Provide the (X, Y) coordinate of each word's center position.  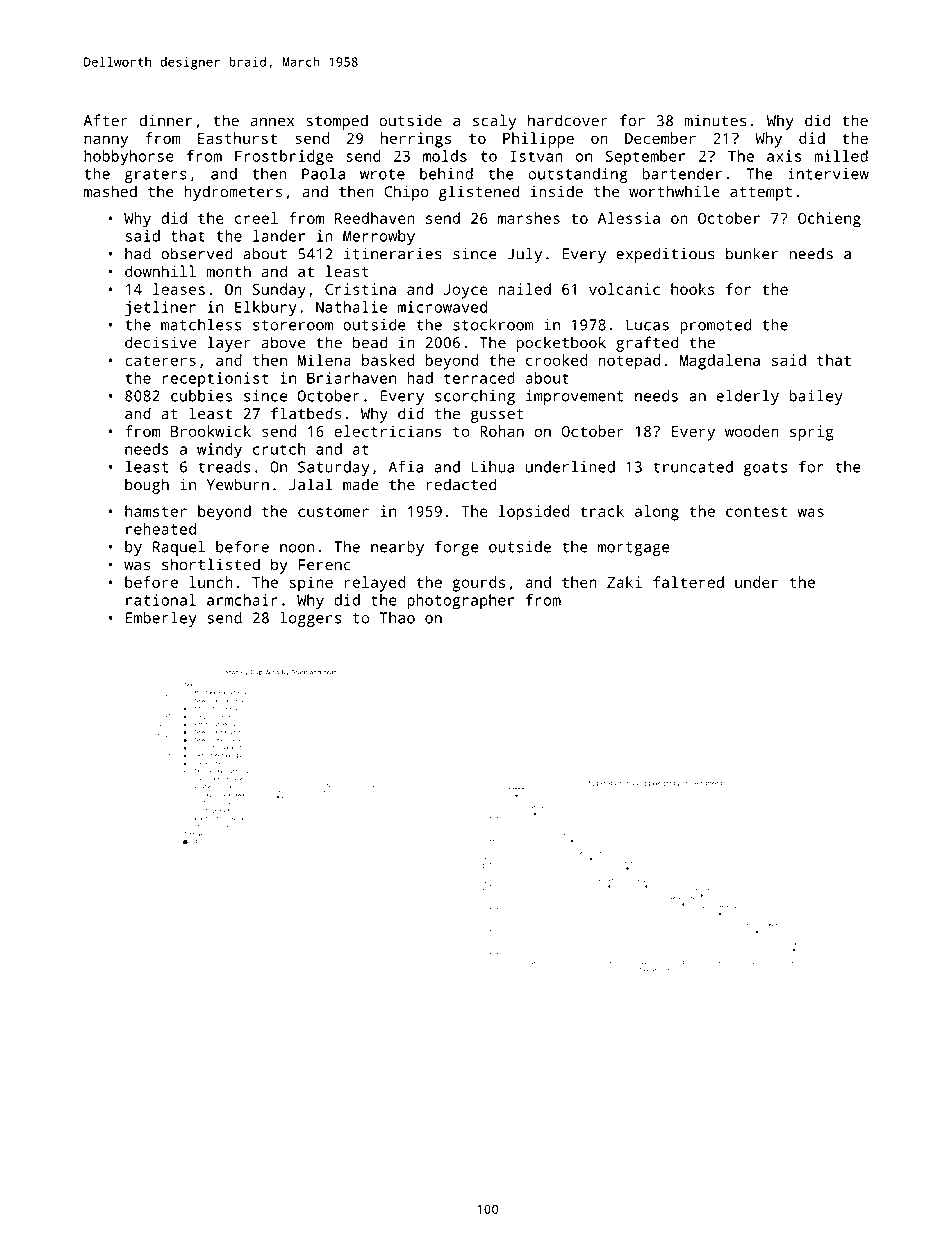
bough (147, 486)
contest (756, 511)
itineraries (393, 254)
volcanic (624, 289)
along (657, 513)
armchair (242, 600)
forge (457, 548)
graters (156, 176)
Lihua (493, 467)
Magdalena (720, 362)
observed (197, 253)
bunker (752, 253)
